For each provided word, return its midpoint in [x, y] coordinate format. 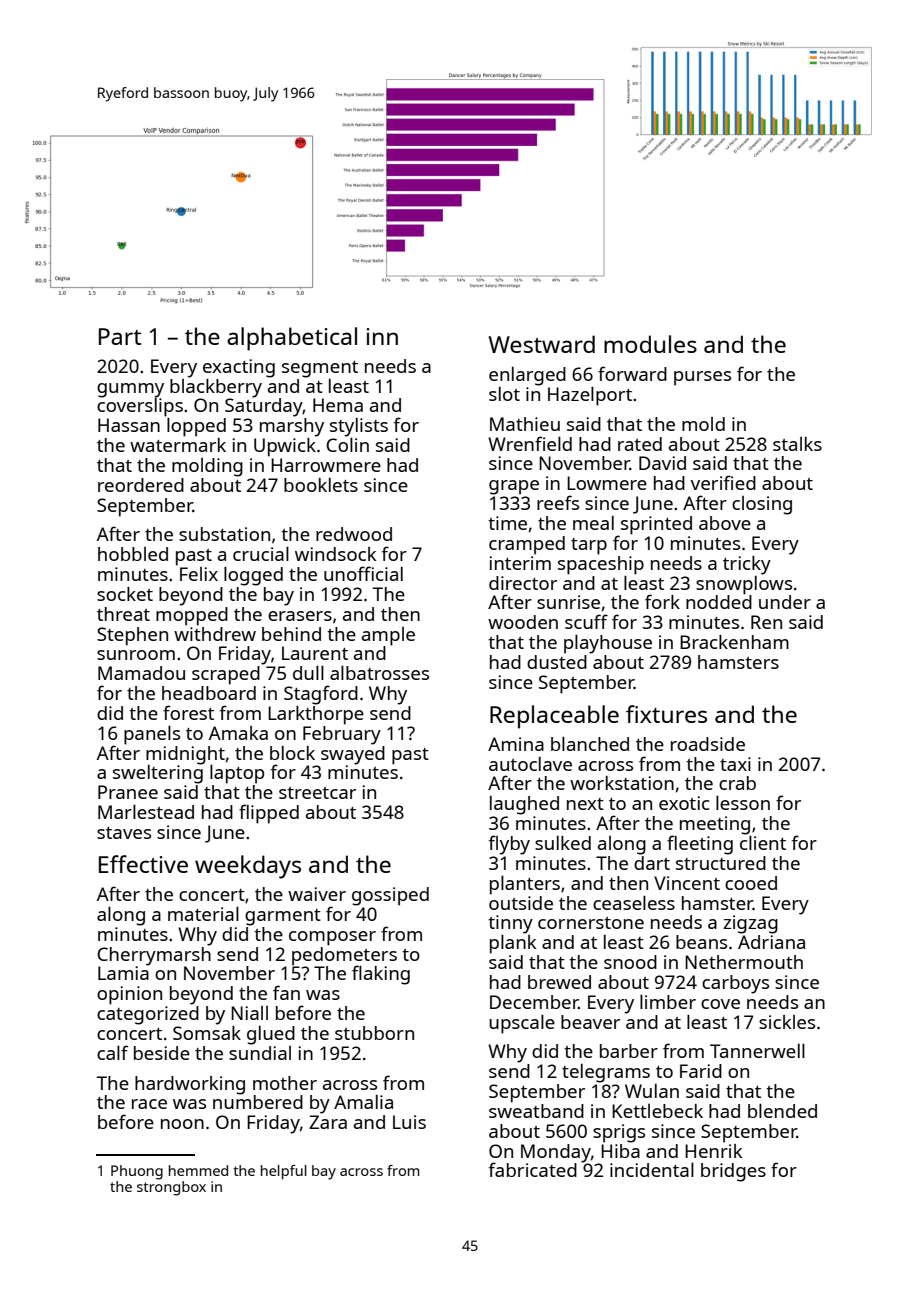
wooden [523, 622]
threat [123, 614]
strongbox [171, 1188]
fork [662, 601]
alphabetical [292, 339]
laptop [237, 774]
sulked [563, 843]
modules [650, 344]
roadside [708, 744]
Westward [542, 344]
